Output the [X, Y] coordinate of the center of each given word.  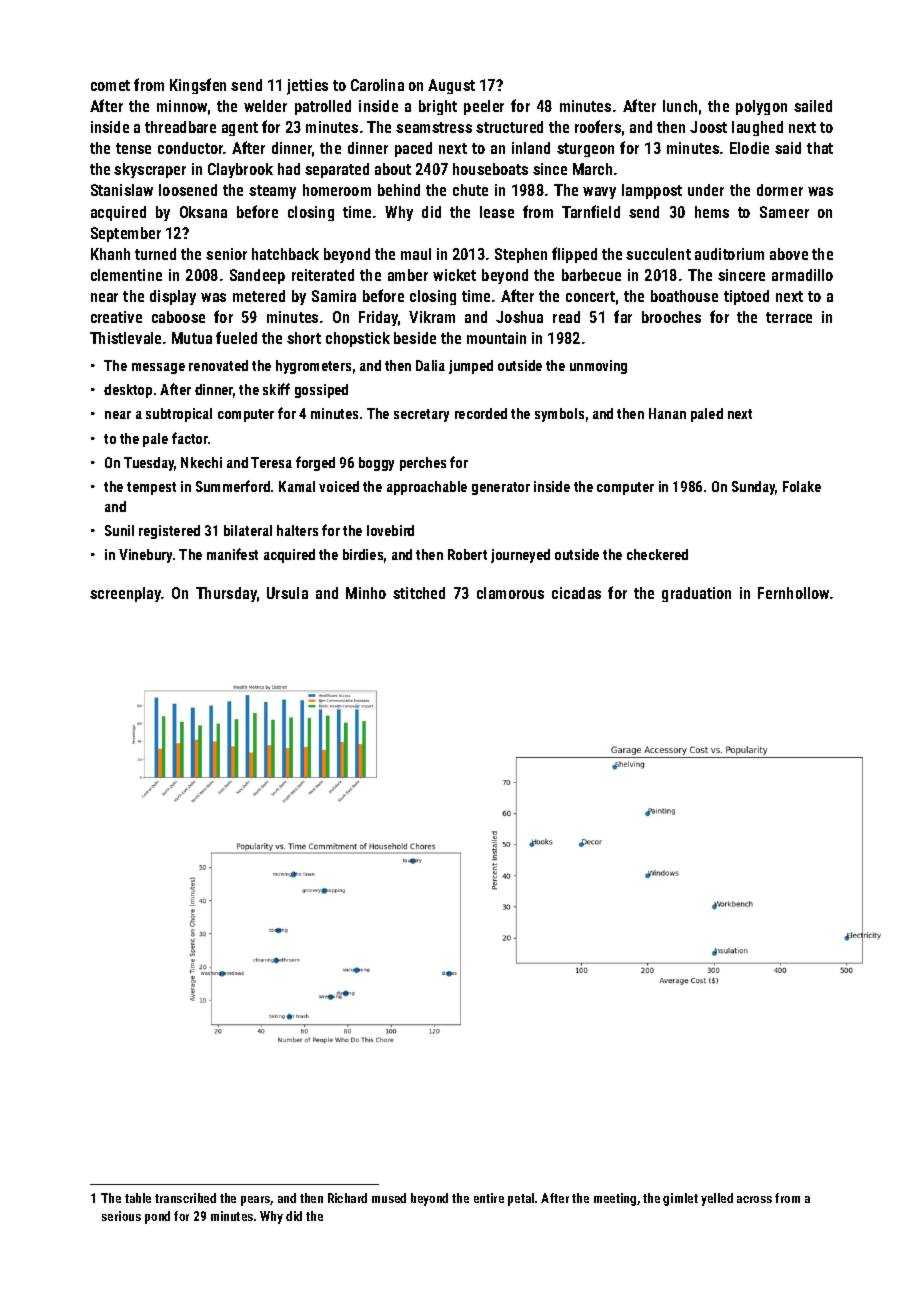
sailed [813, 106]
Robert [467, 554]
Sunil [119, 530]
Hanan [667, 413]
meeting [615, 1199]
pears [256, 1201]
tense [133, 148]
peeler [484, 107]
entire [489, 1198]
